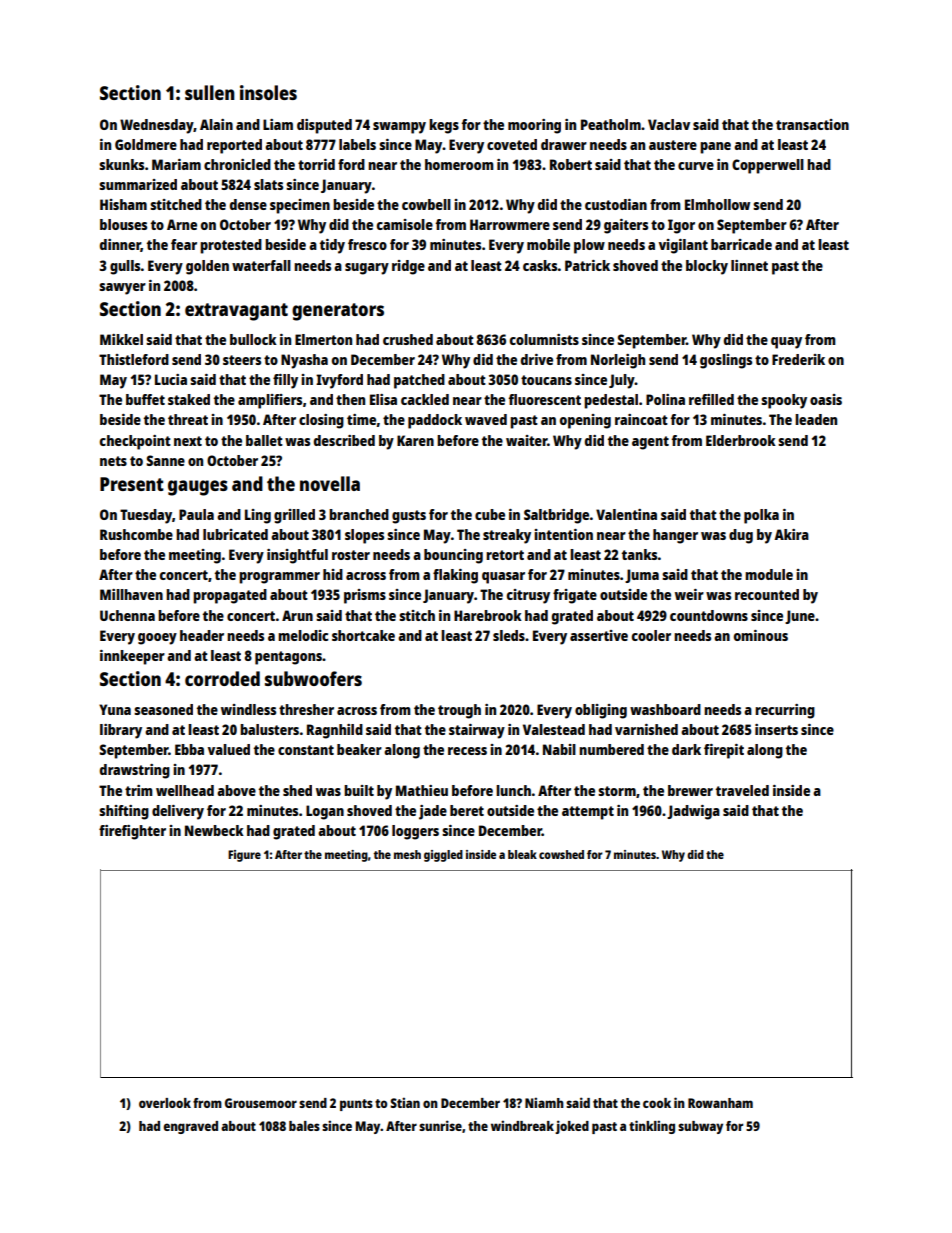  What do you see at coordinates (444, 126) in the image?
I see `kegs` at bounding box center [444, 126].
